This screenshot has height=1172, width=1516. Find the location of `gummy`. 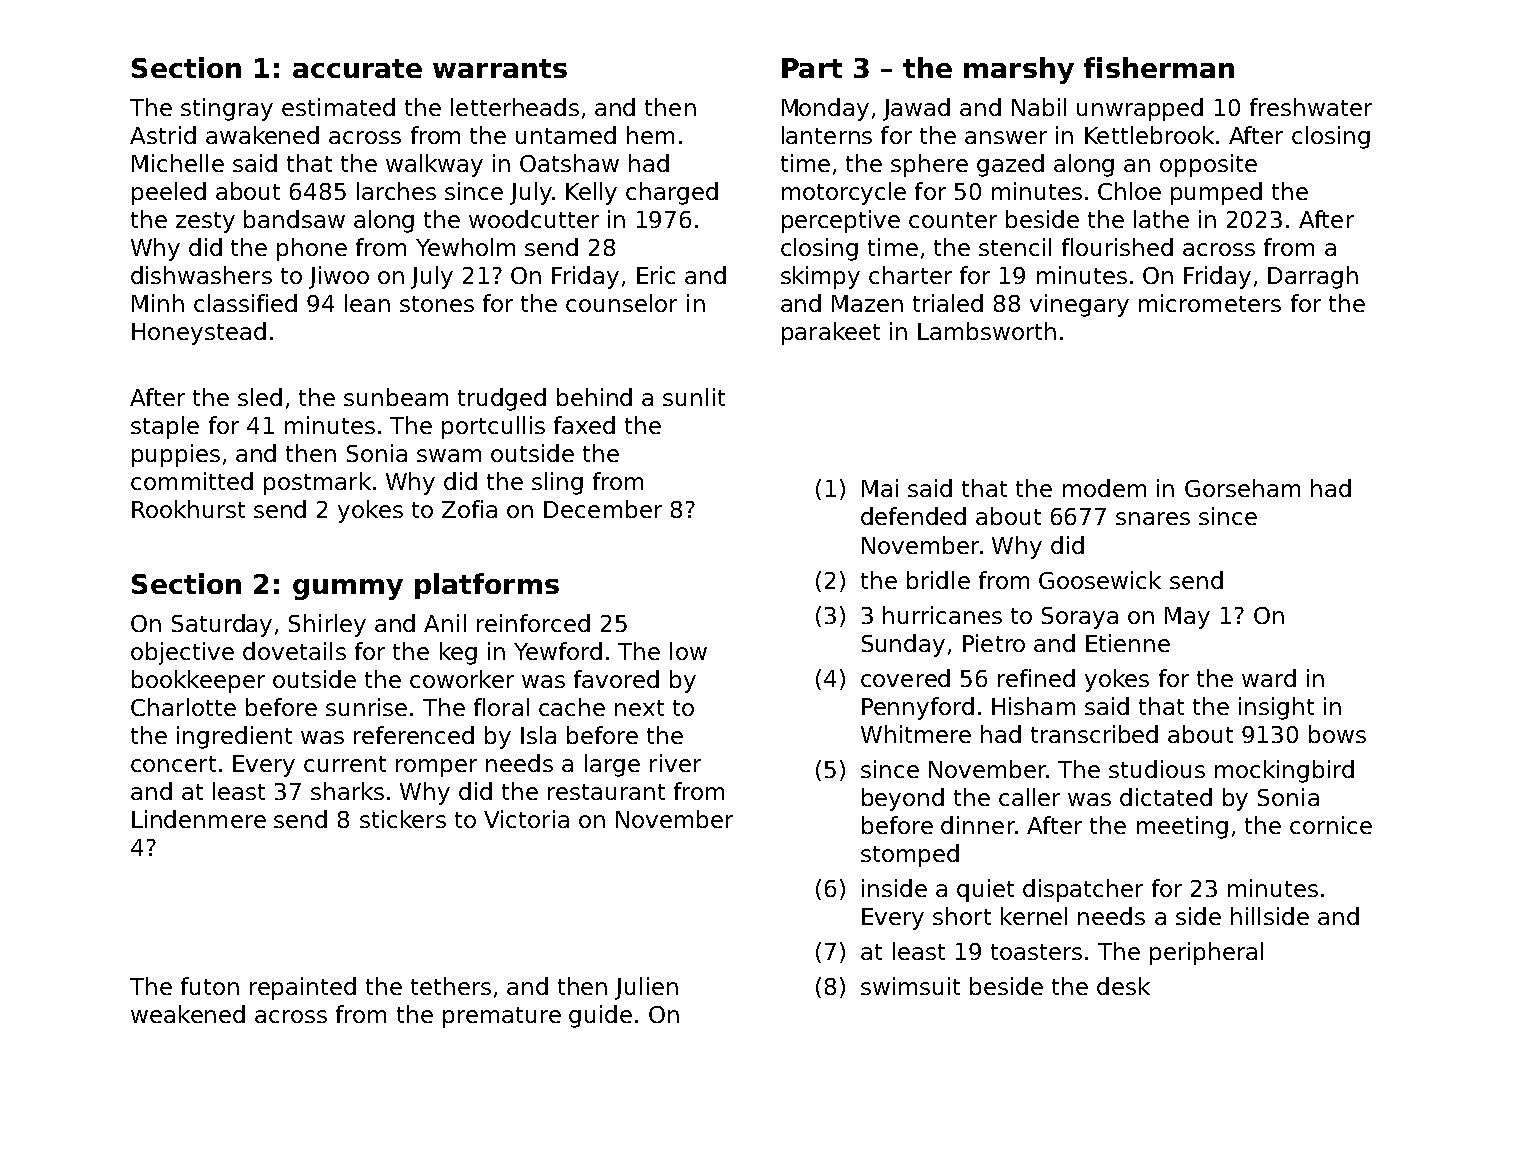

gummy is located at coordinates (348, 589).
